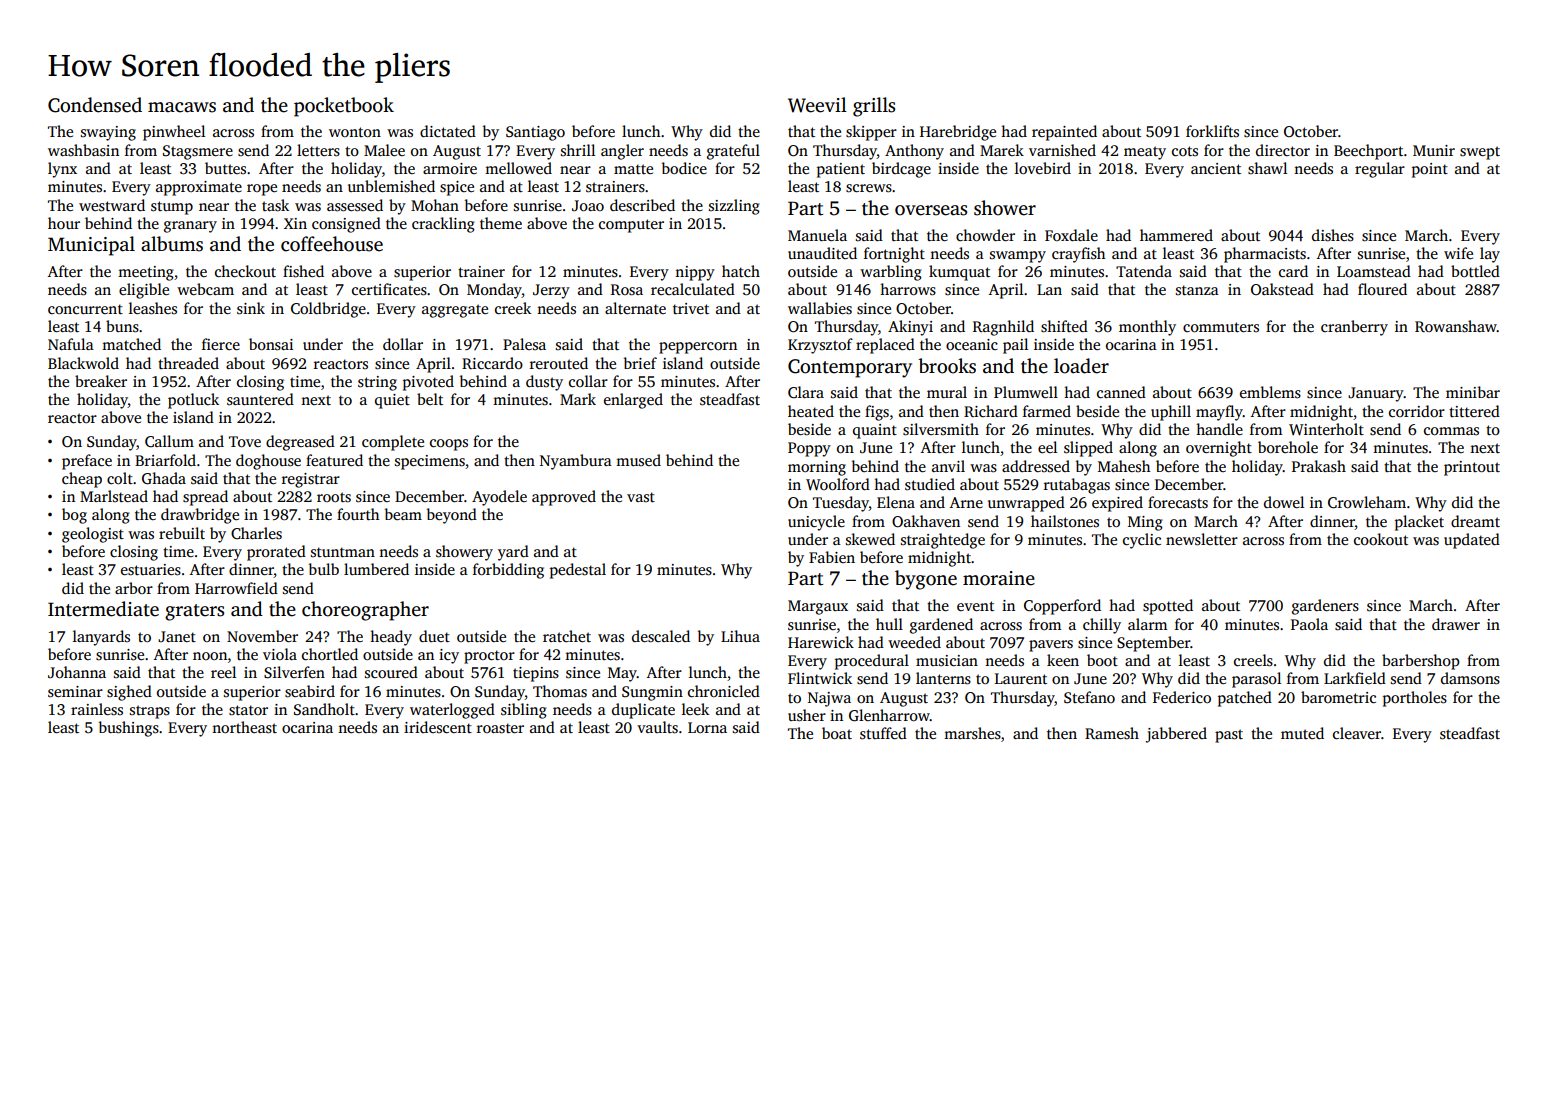  What do you see at coordinates (1472, 541) in the document?
I see `updated` at bounding box center [1472, 541].
